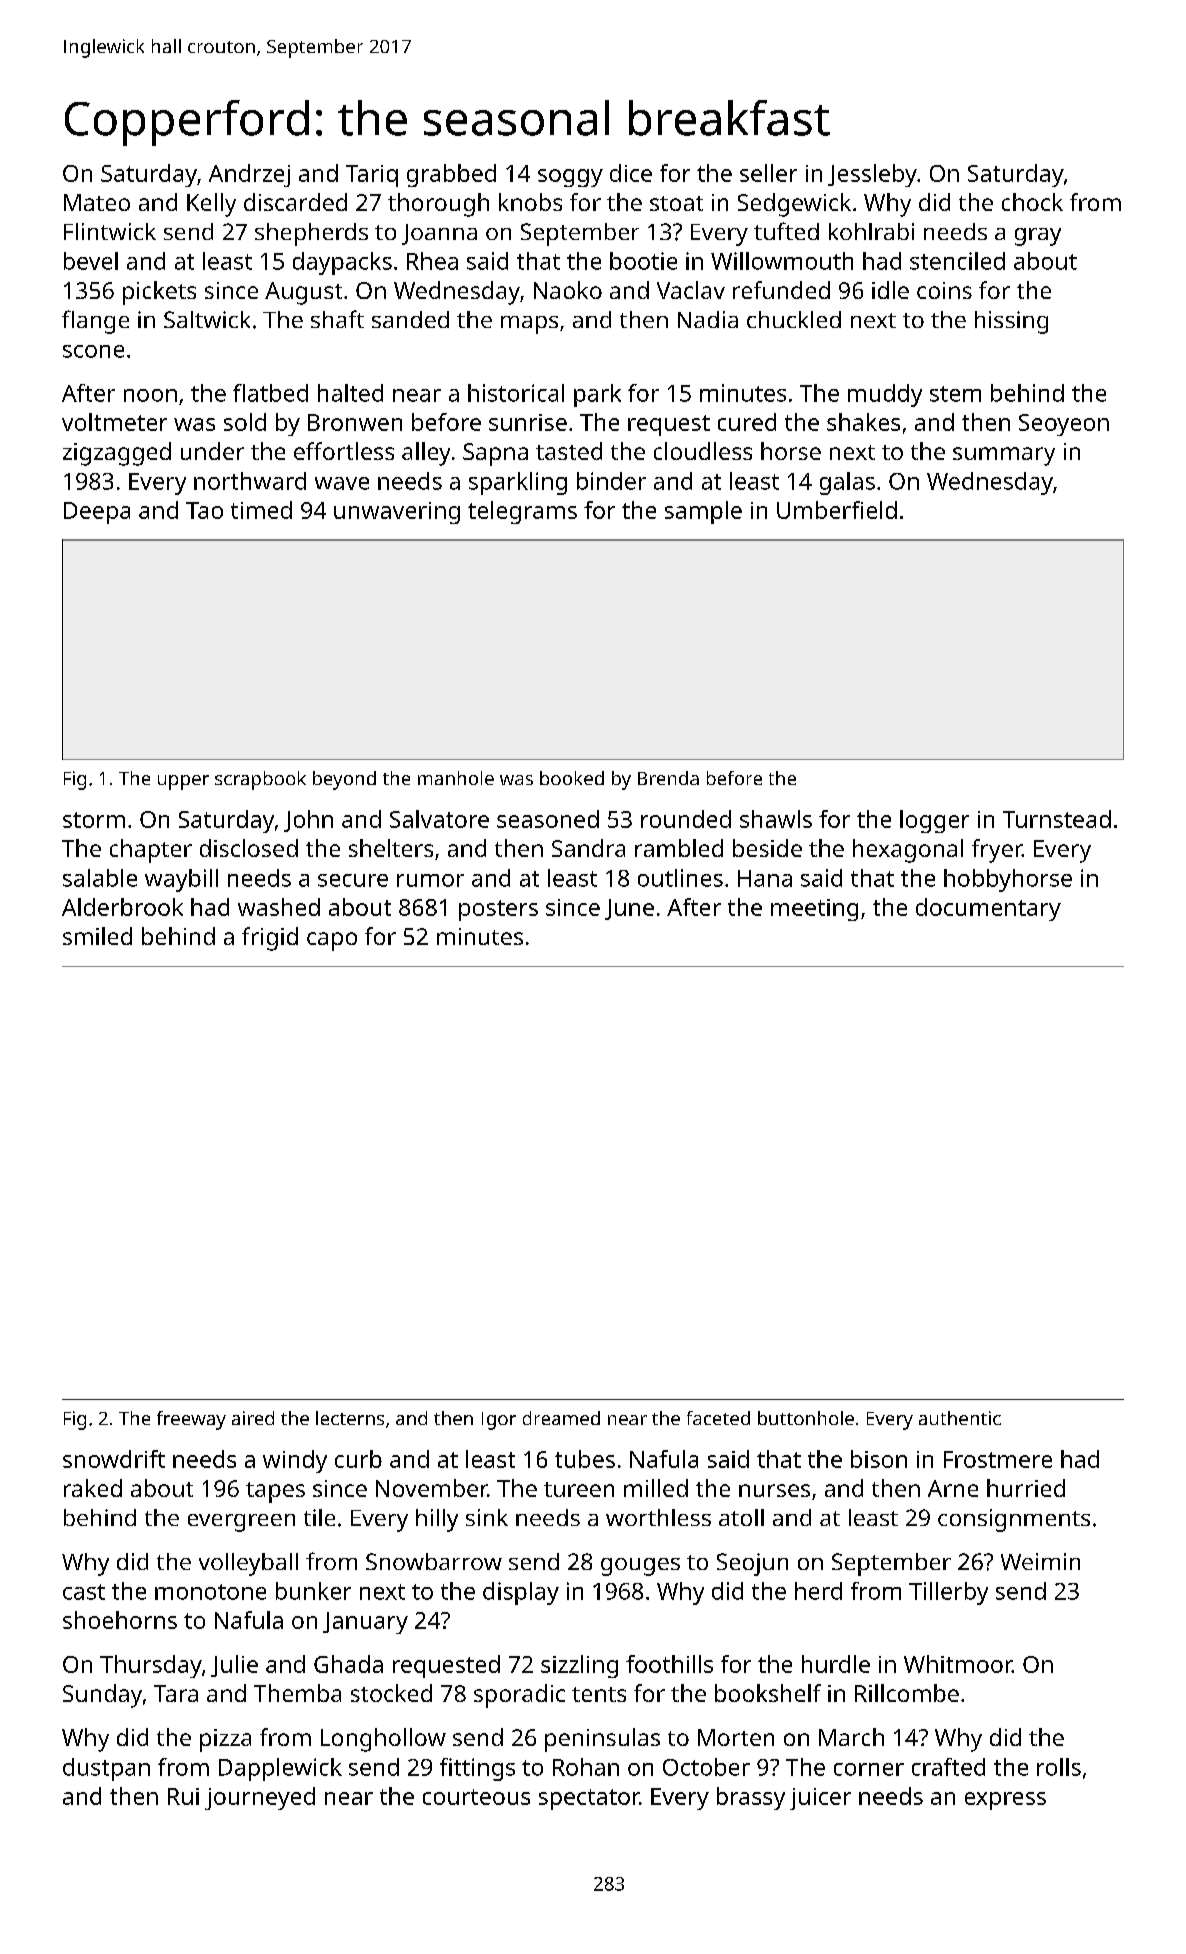 This screenshot has height=1954, width=1186. What do you see at coordinates (372, 176) in the screenshot?
I see `Tariq` at bounding box center [372, 176].
